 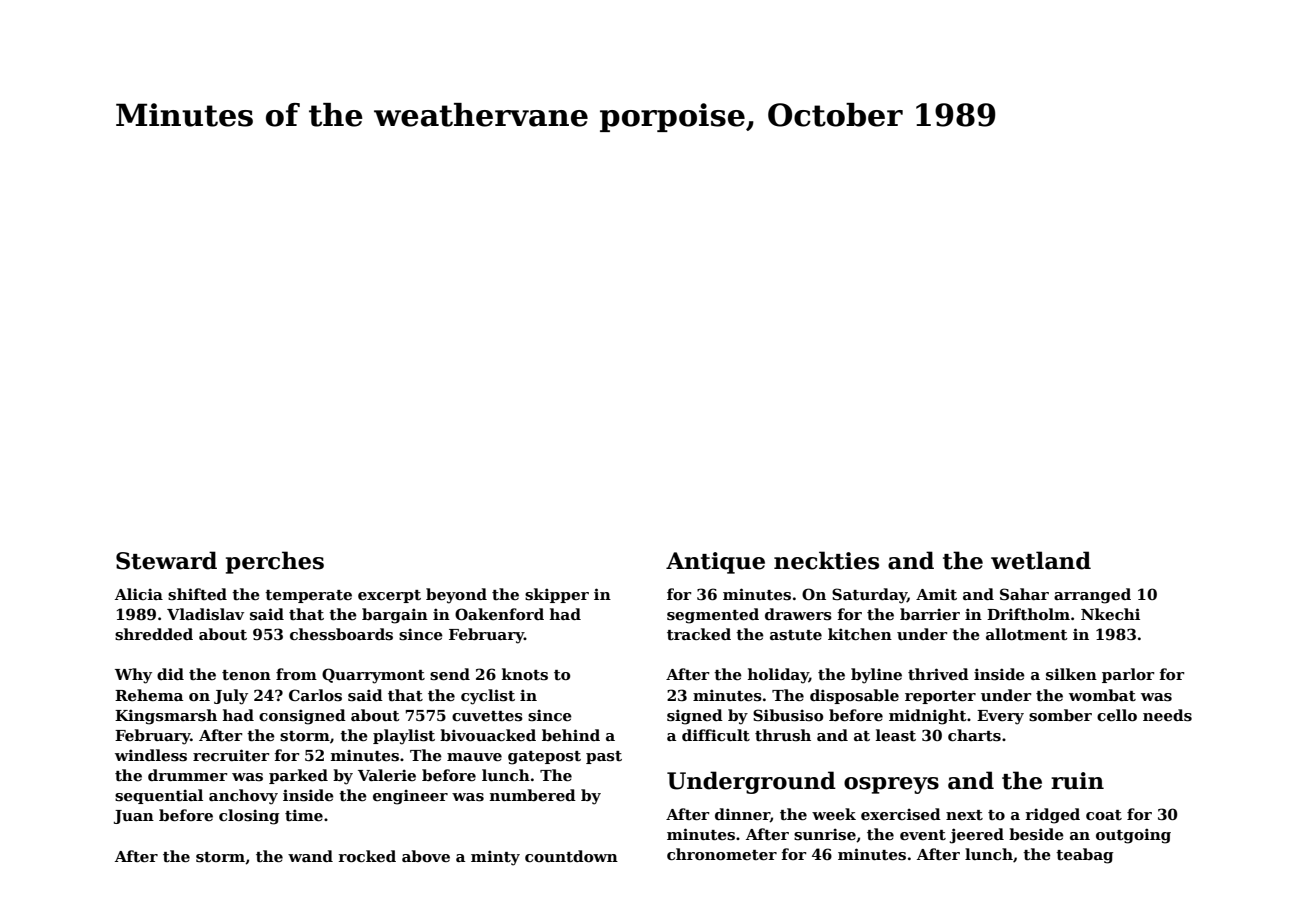 What do you see at coordinates (197, 594) in the image?
I see `shifted` at bounding box center [197, 594].
